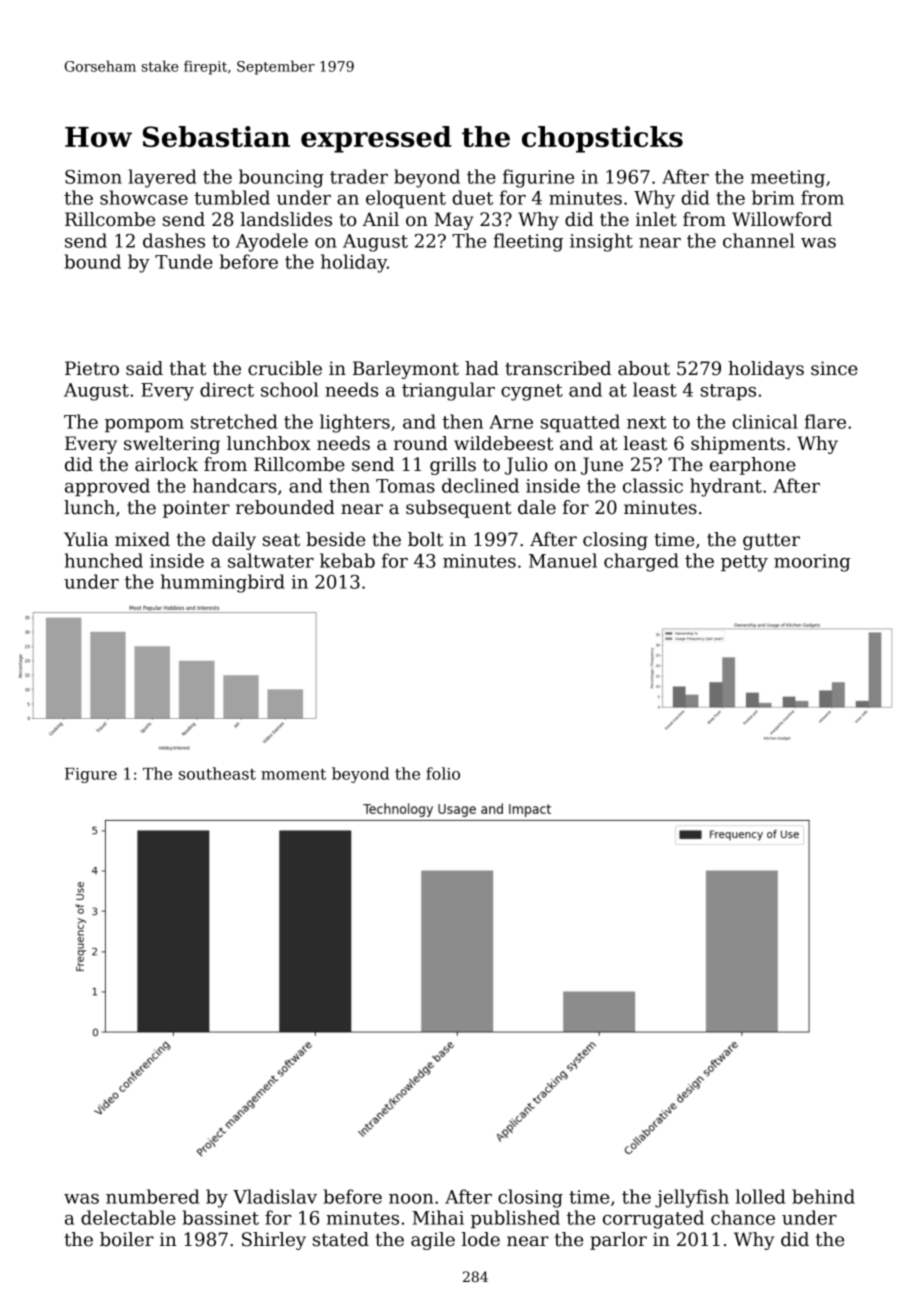 The width and height of the screenshot is (924, 1308). I want to click on lolled, so click(760, 1196).
